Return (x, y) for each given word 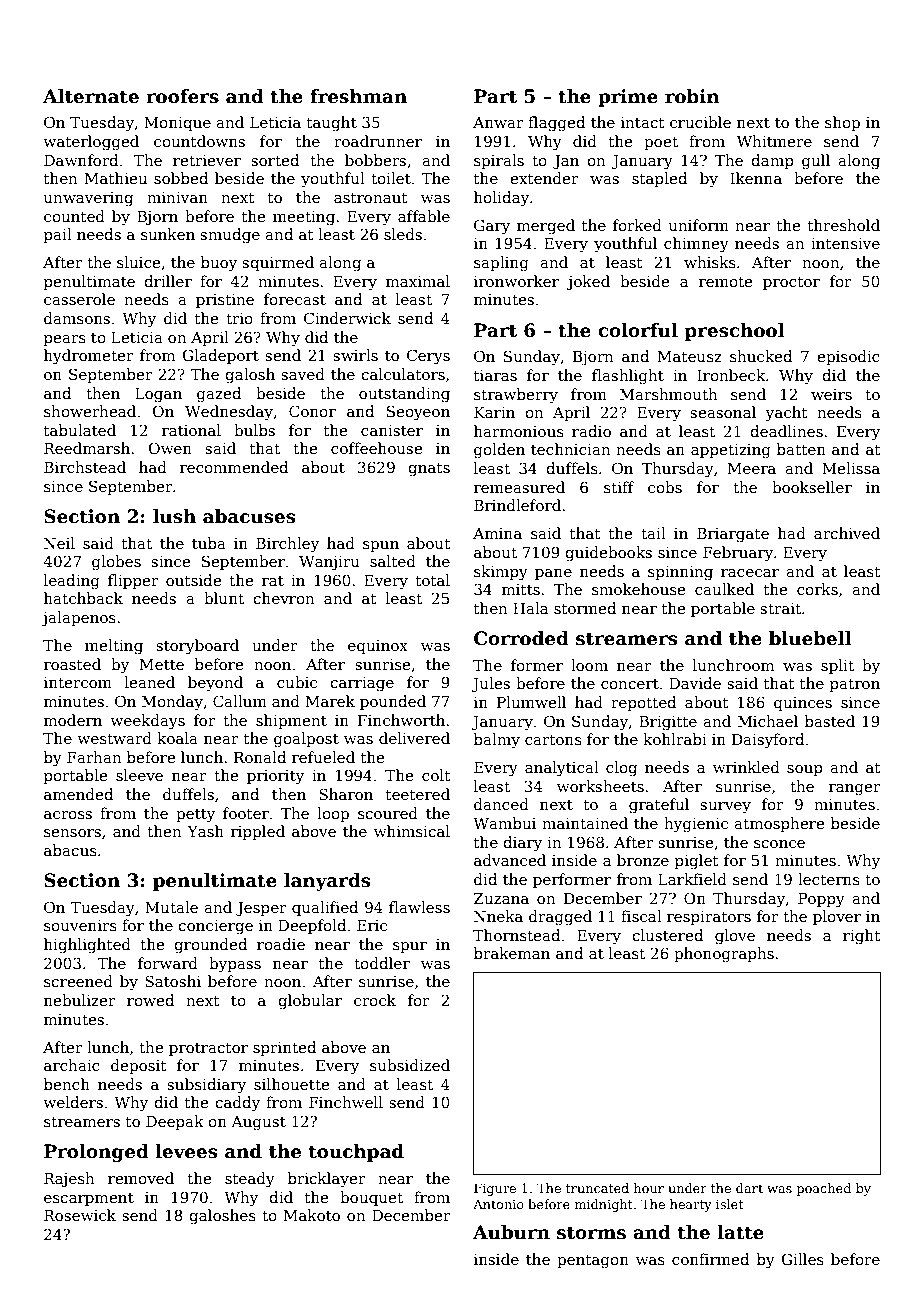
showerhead (90, 411)
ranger (855, 790)
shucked (761, 356)
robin (692, 96)
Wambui (504, 823)
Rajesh (69, 1180)
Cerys (428, 357)
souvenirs (80, 925)
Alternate (91, 96)
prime (628, 98)
